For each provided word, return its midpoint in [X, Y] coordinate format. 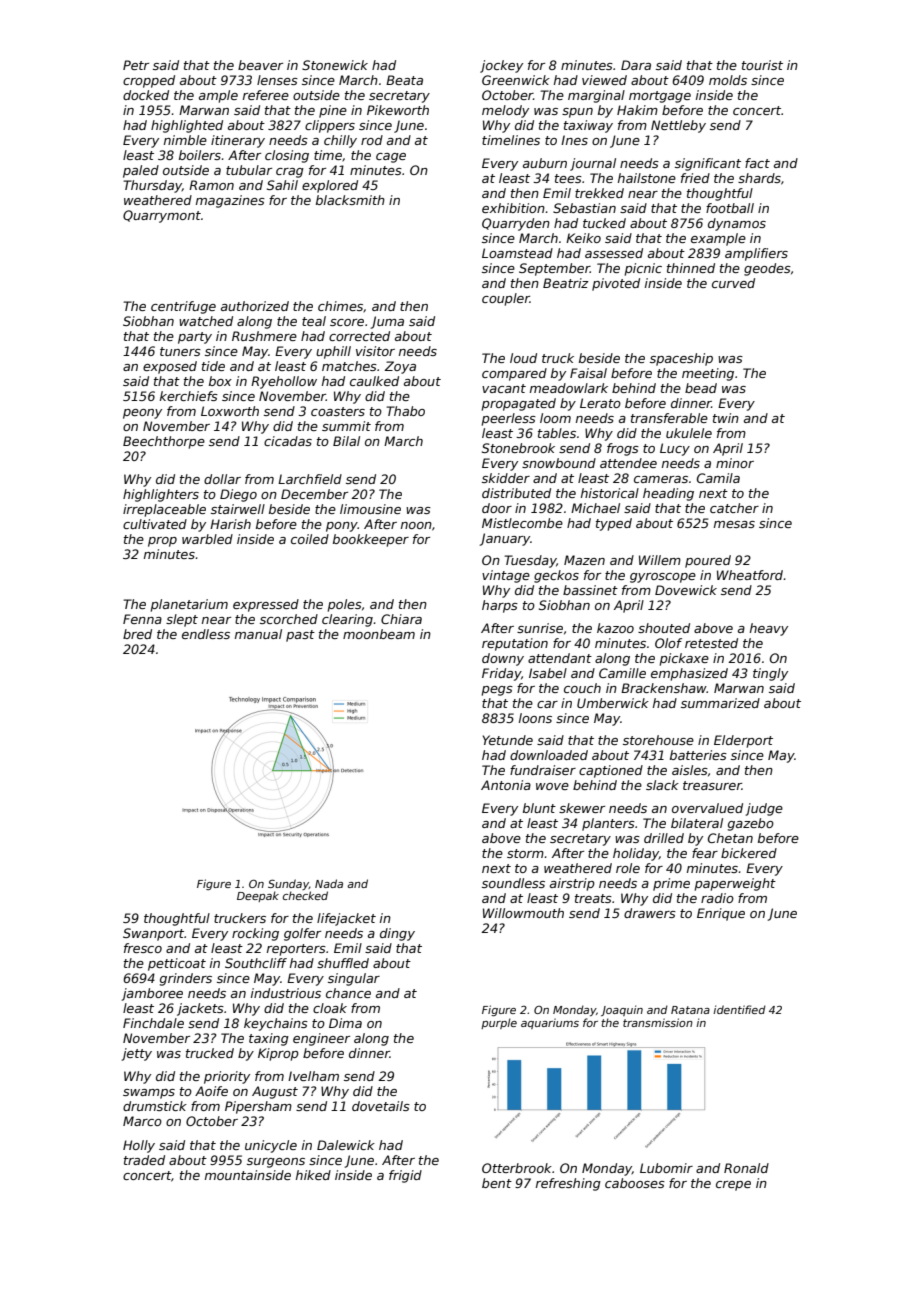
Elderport [743, 741]
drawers [650, 913]
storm [525, 853]
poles [345, 605]
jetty [136, 1054]
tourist [762, 65]
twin [726, 418]
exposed [170, 367]
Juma [387, 322]
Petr [136, 65]
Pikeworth [398, 110]
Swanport [153, 934]
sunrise [540, 628]
